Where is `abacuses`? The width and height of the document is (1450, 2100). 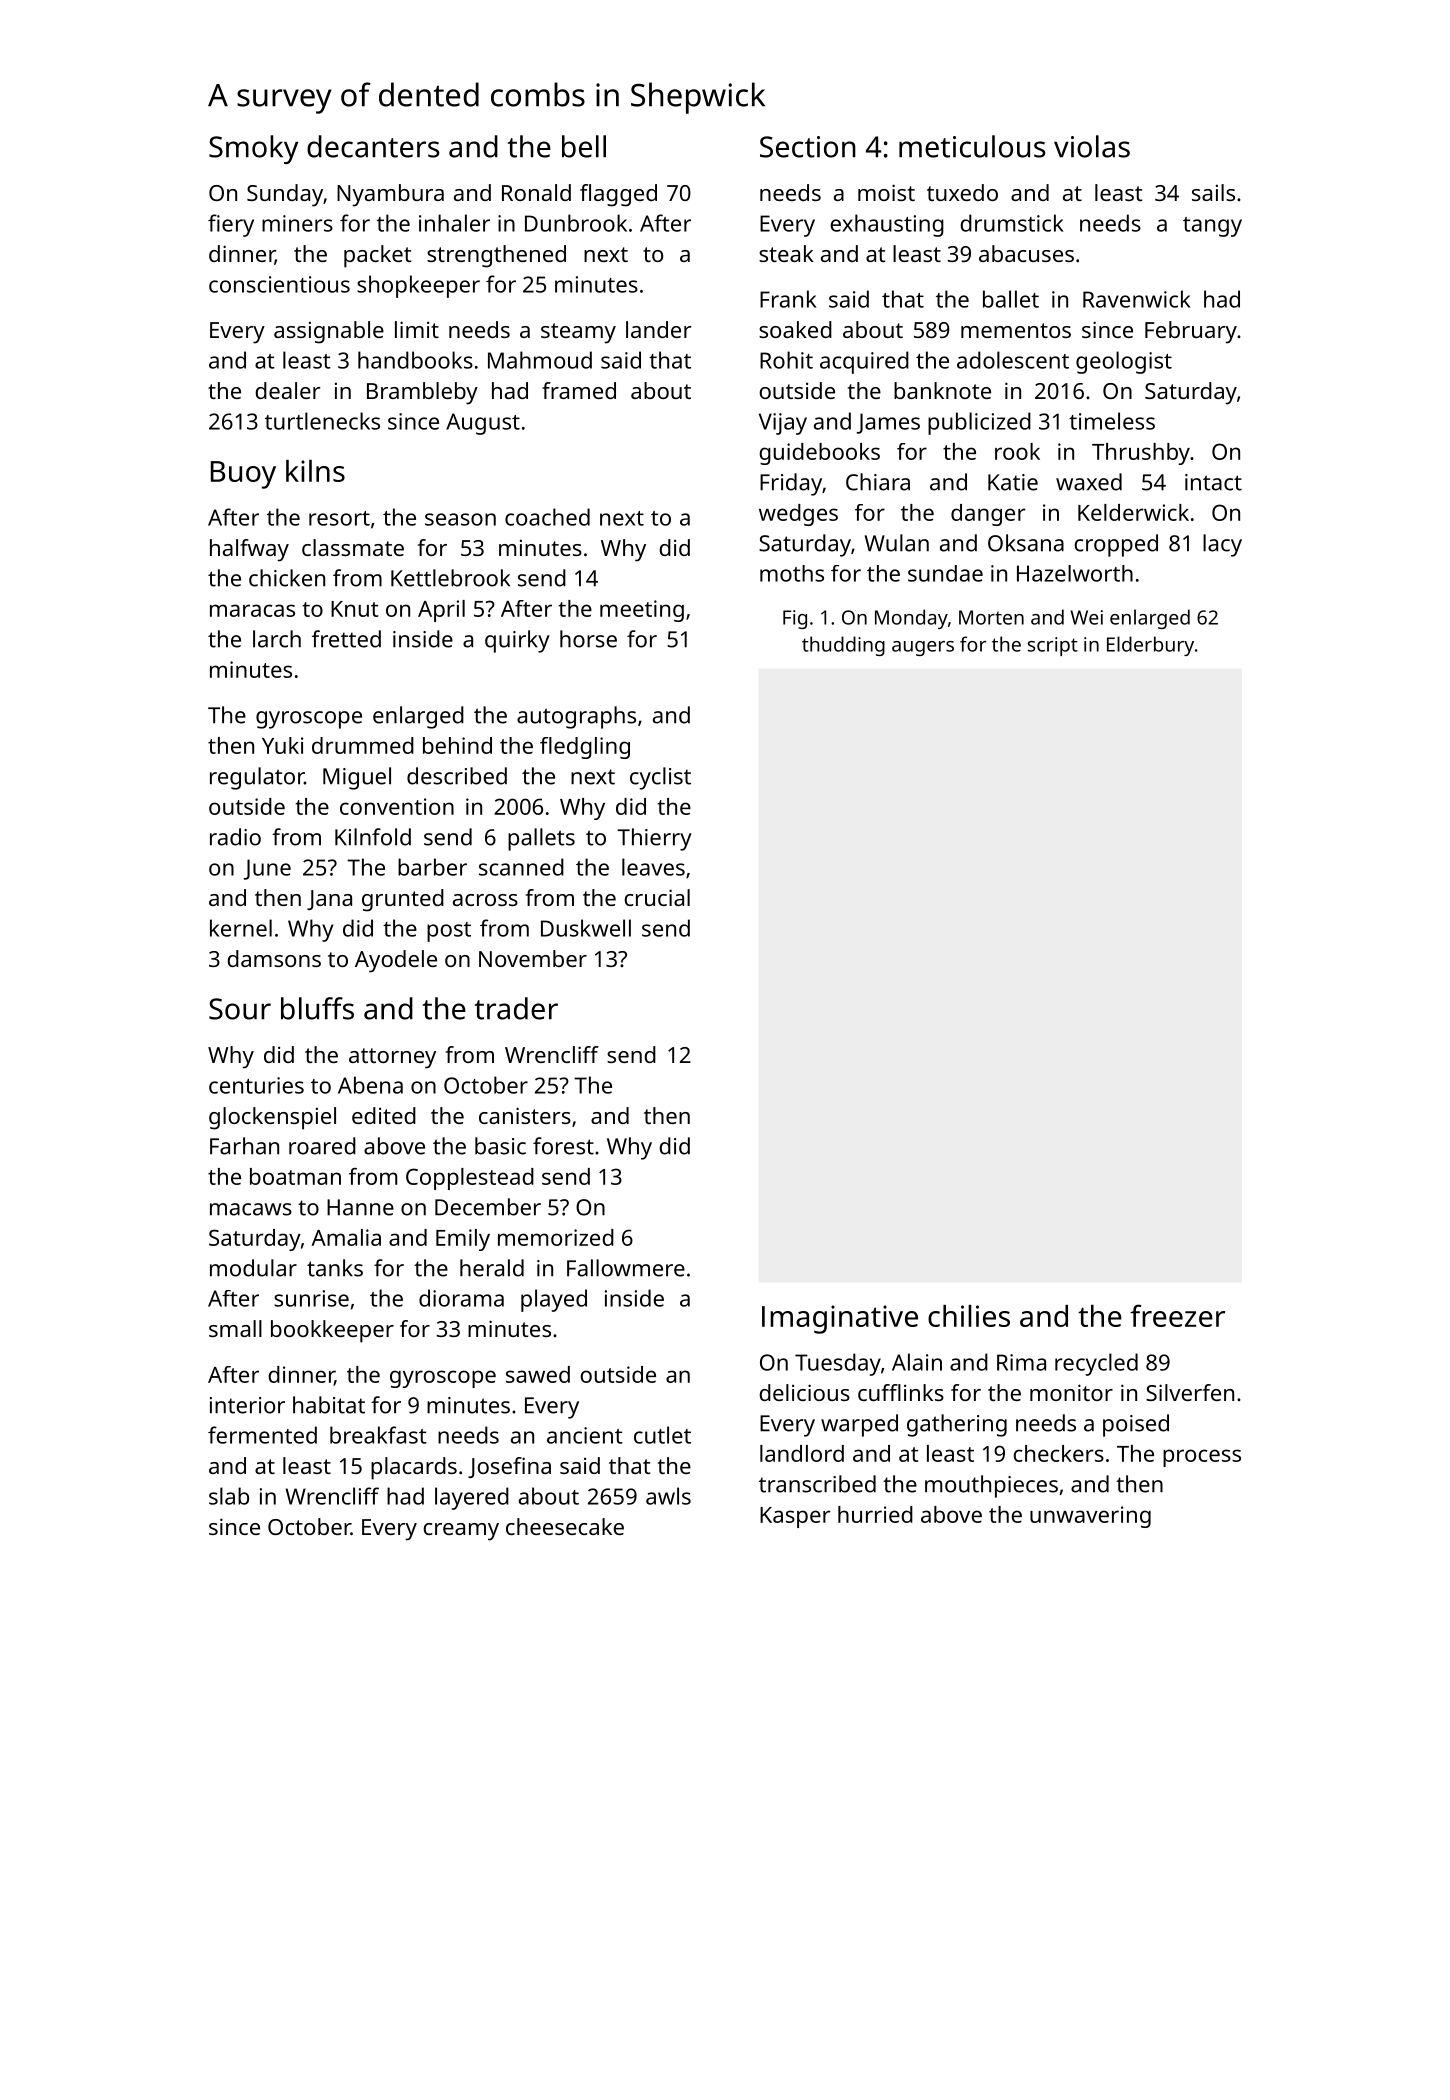
abacuses is located at coordinates (1026, 253).
